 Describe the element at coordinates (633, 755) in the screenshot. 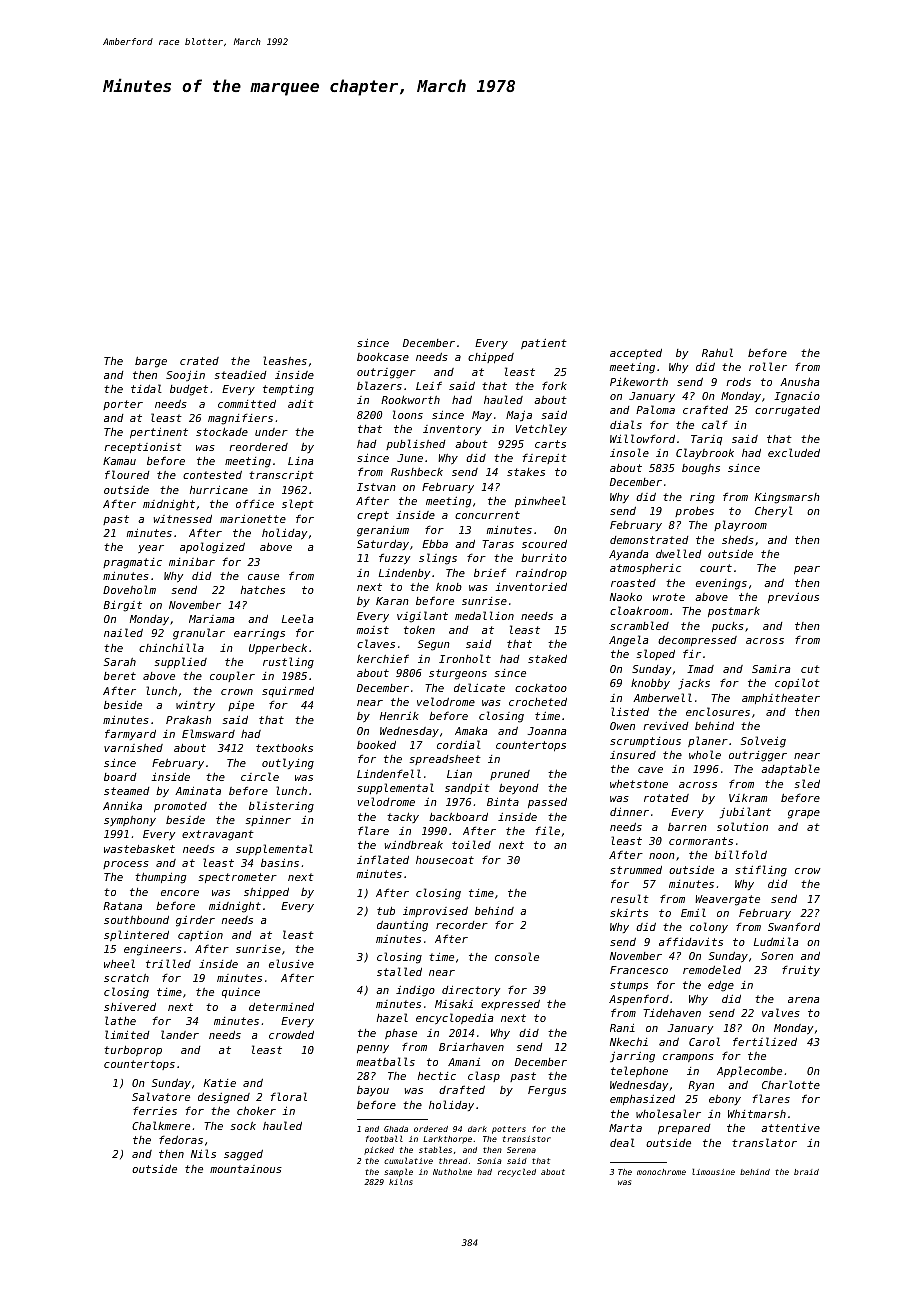

I see `insured` at that location.
